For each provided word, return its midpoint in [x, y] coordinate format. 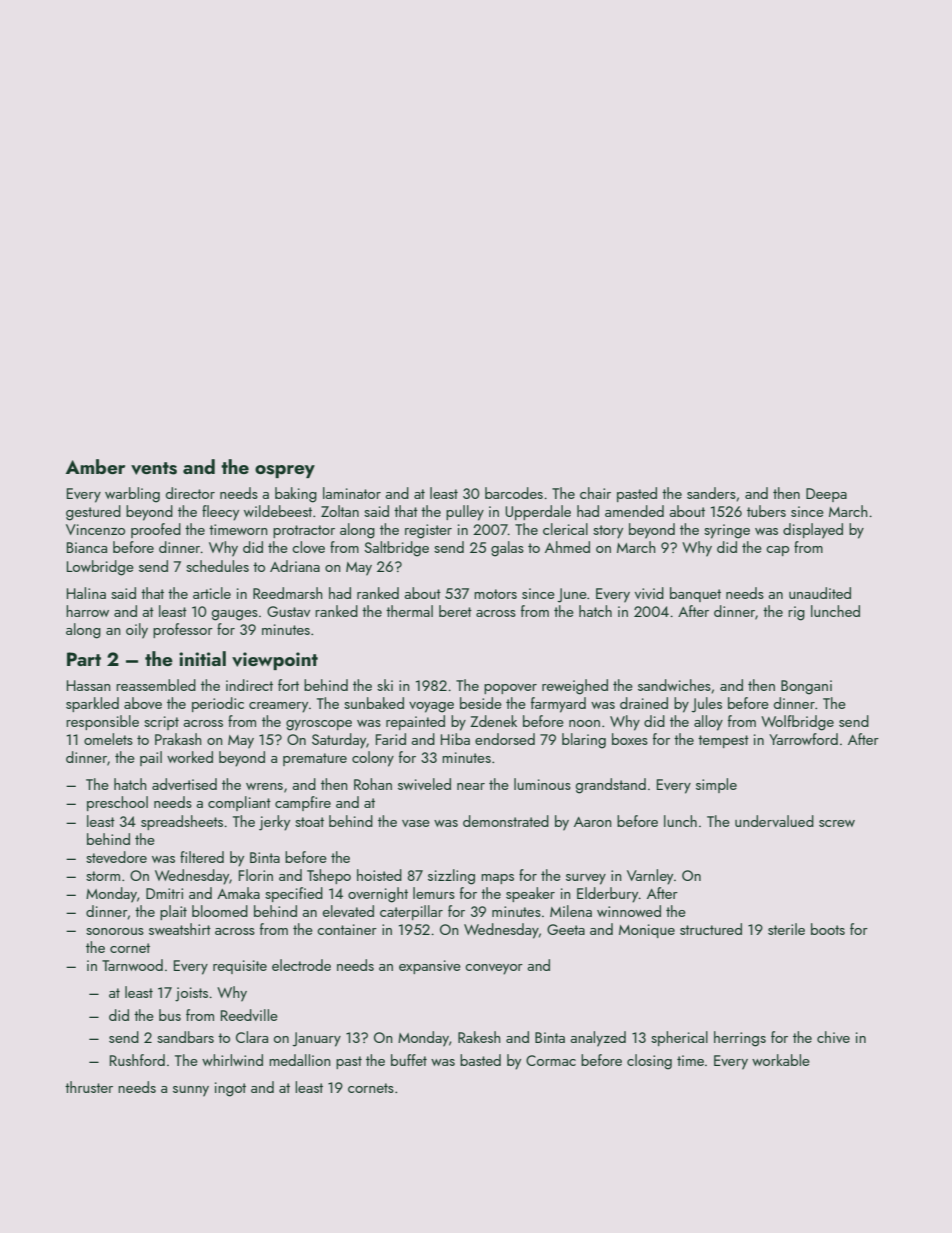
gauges [235, 615]
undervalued [774, 821]
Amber [95, 466]
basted [480, 1060]
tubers [766, 511]
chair [595, 493]
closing [649, 1062]
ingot [230, 1089]
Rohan [373, 784]
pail [151, 758]
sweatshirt [180, 929]
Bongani [806, 687]
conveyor [494, 969]
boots [828, 929]
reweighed [575, 687]
